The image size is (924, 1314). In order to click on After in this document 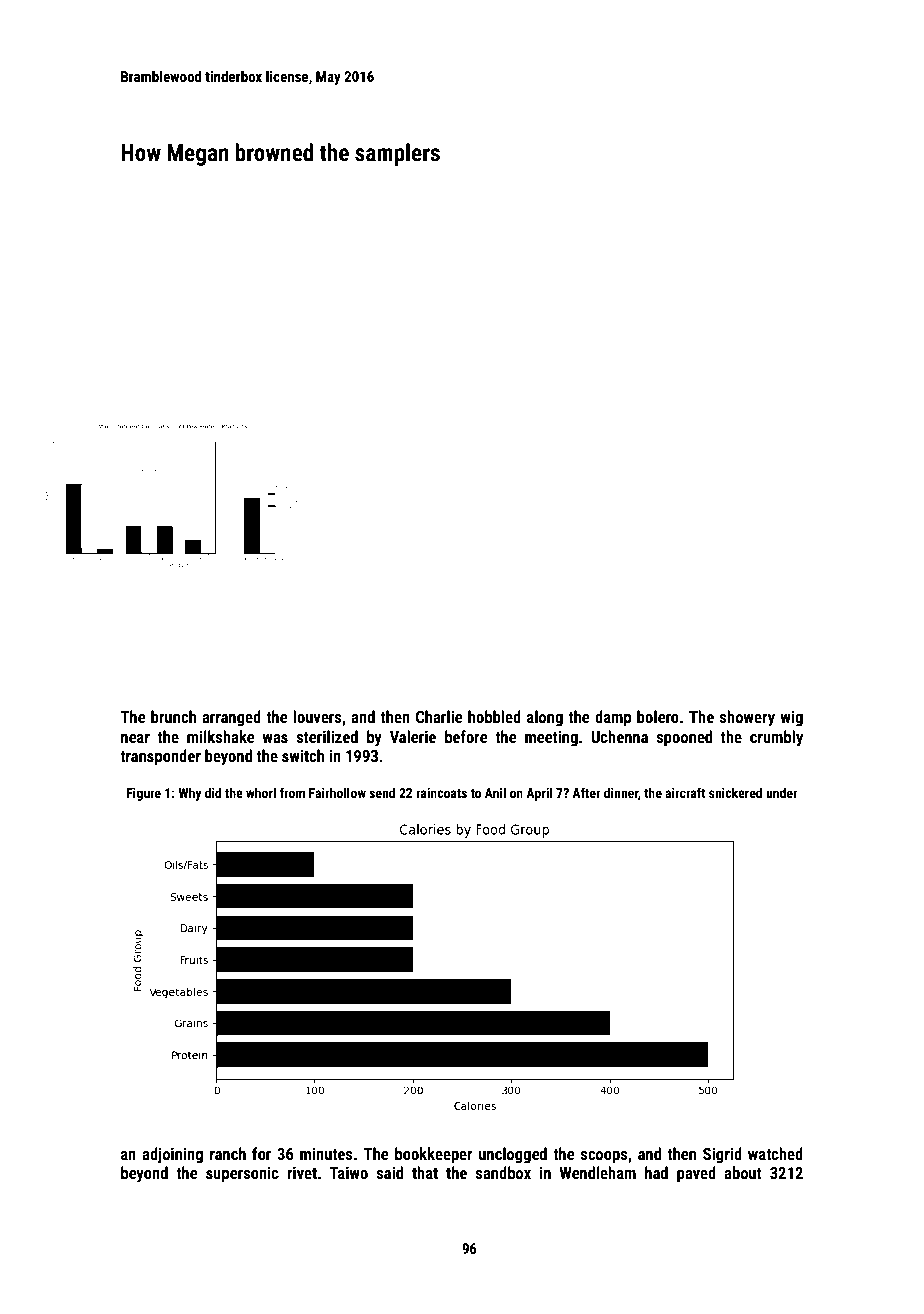, I will do `click(586, 792)`.
